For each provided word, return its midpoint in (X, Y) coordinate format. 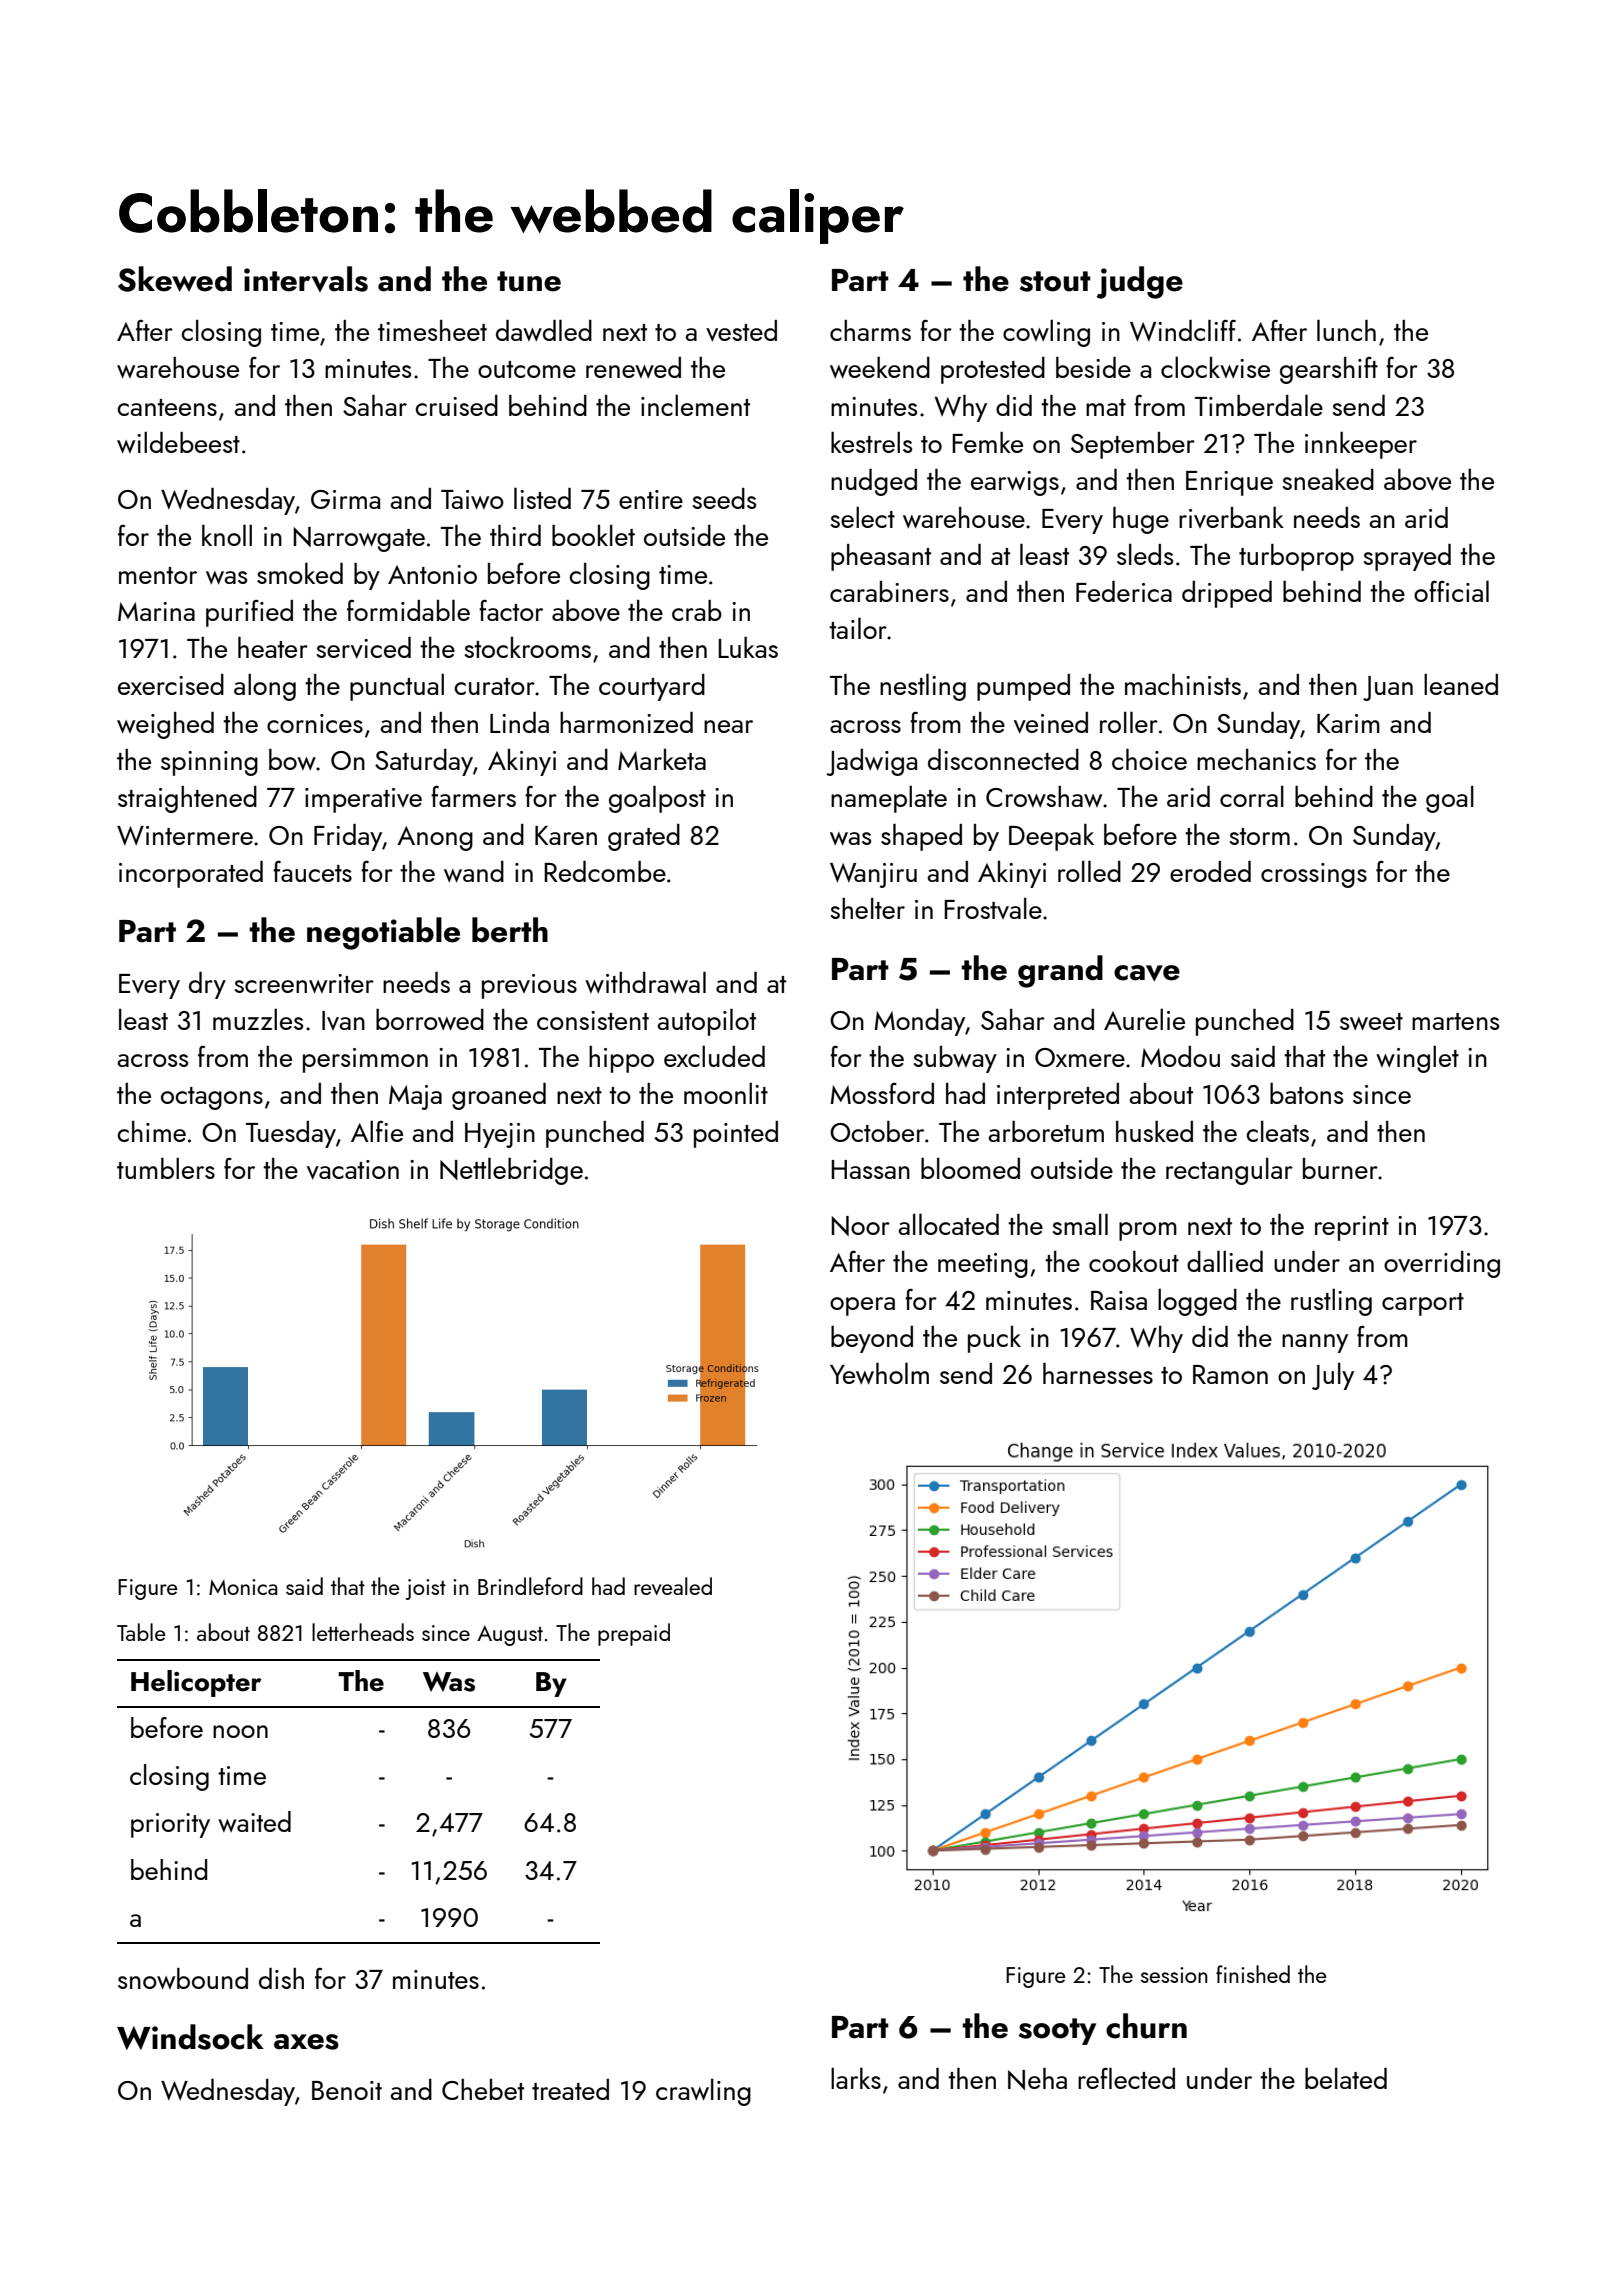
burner (1340, 1168)
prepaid (634, 1634)
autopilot (706, 1022)
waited (254, 1821)
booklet (593, 535)
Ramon (1230, 1374)
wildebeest (178, 442)
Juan (1388, 688)
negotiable (383, 933)
